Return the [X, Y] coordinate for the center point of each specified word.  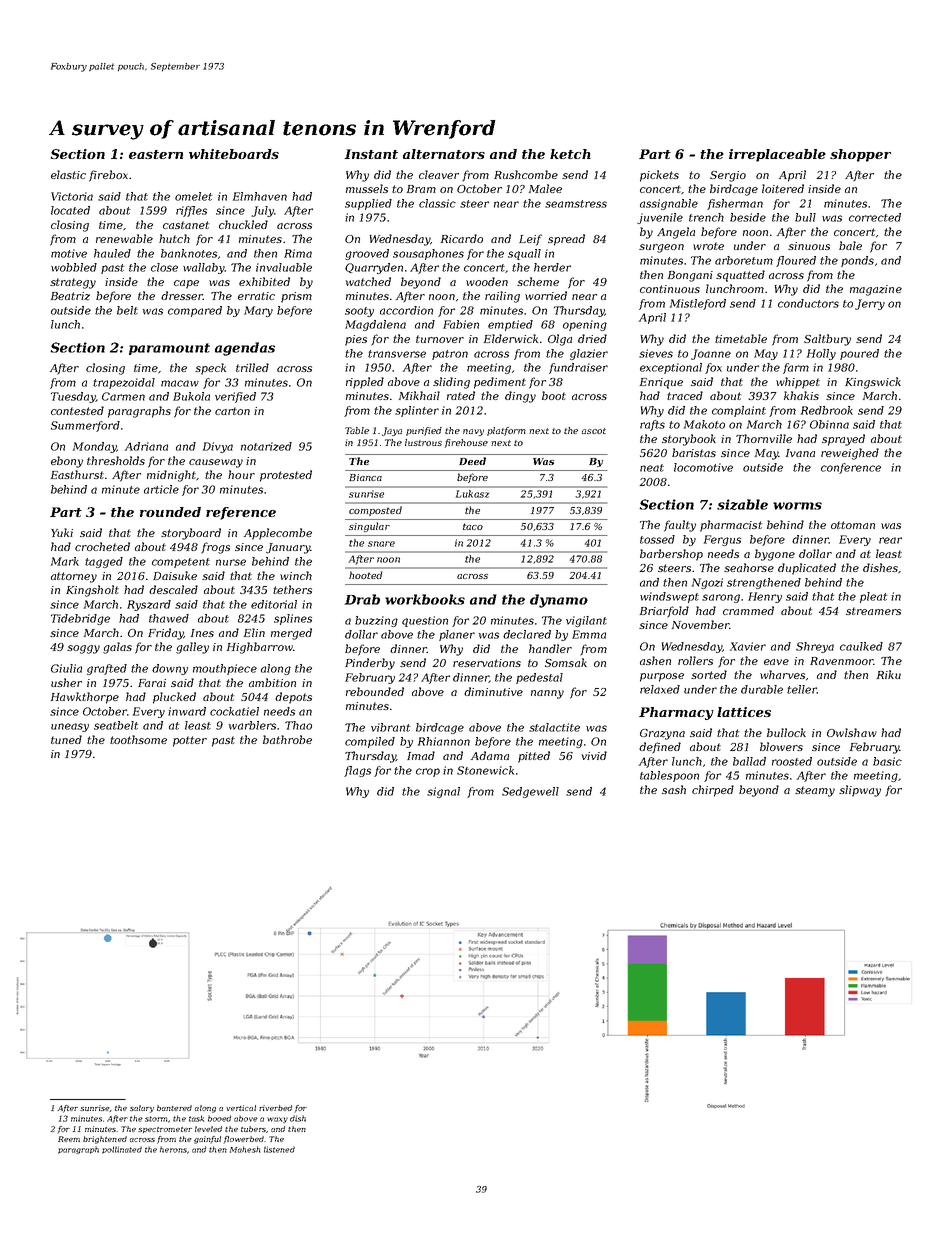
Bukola [191, 396]
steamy [815, 791]
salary [142, 1109]
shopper [860, 155]
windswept [669, 597]
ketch [570, 154]
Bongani [690, 276]
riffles [191, 211]
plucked [174, 698]
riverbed [275, 1108]
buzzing [376, 621]
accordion [406, 310]
